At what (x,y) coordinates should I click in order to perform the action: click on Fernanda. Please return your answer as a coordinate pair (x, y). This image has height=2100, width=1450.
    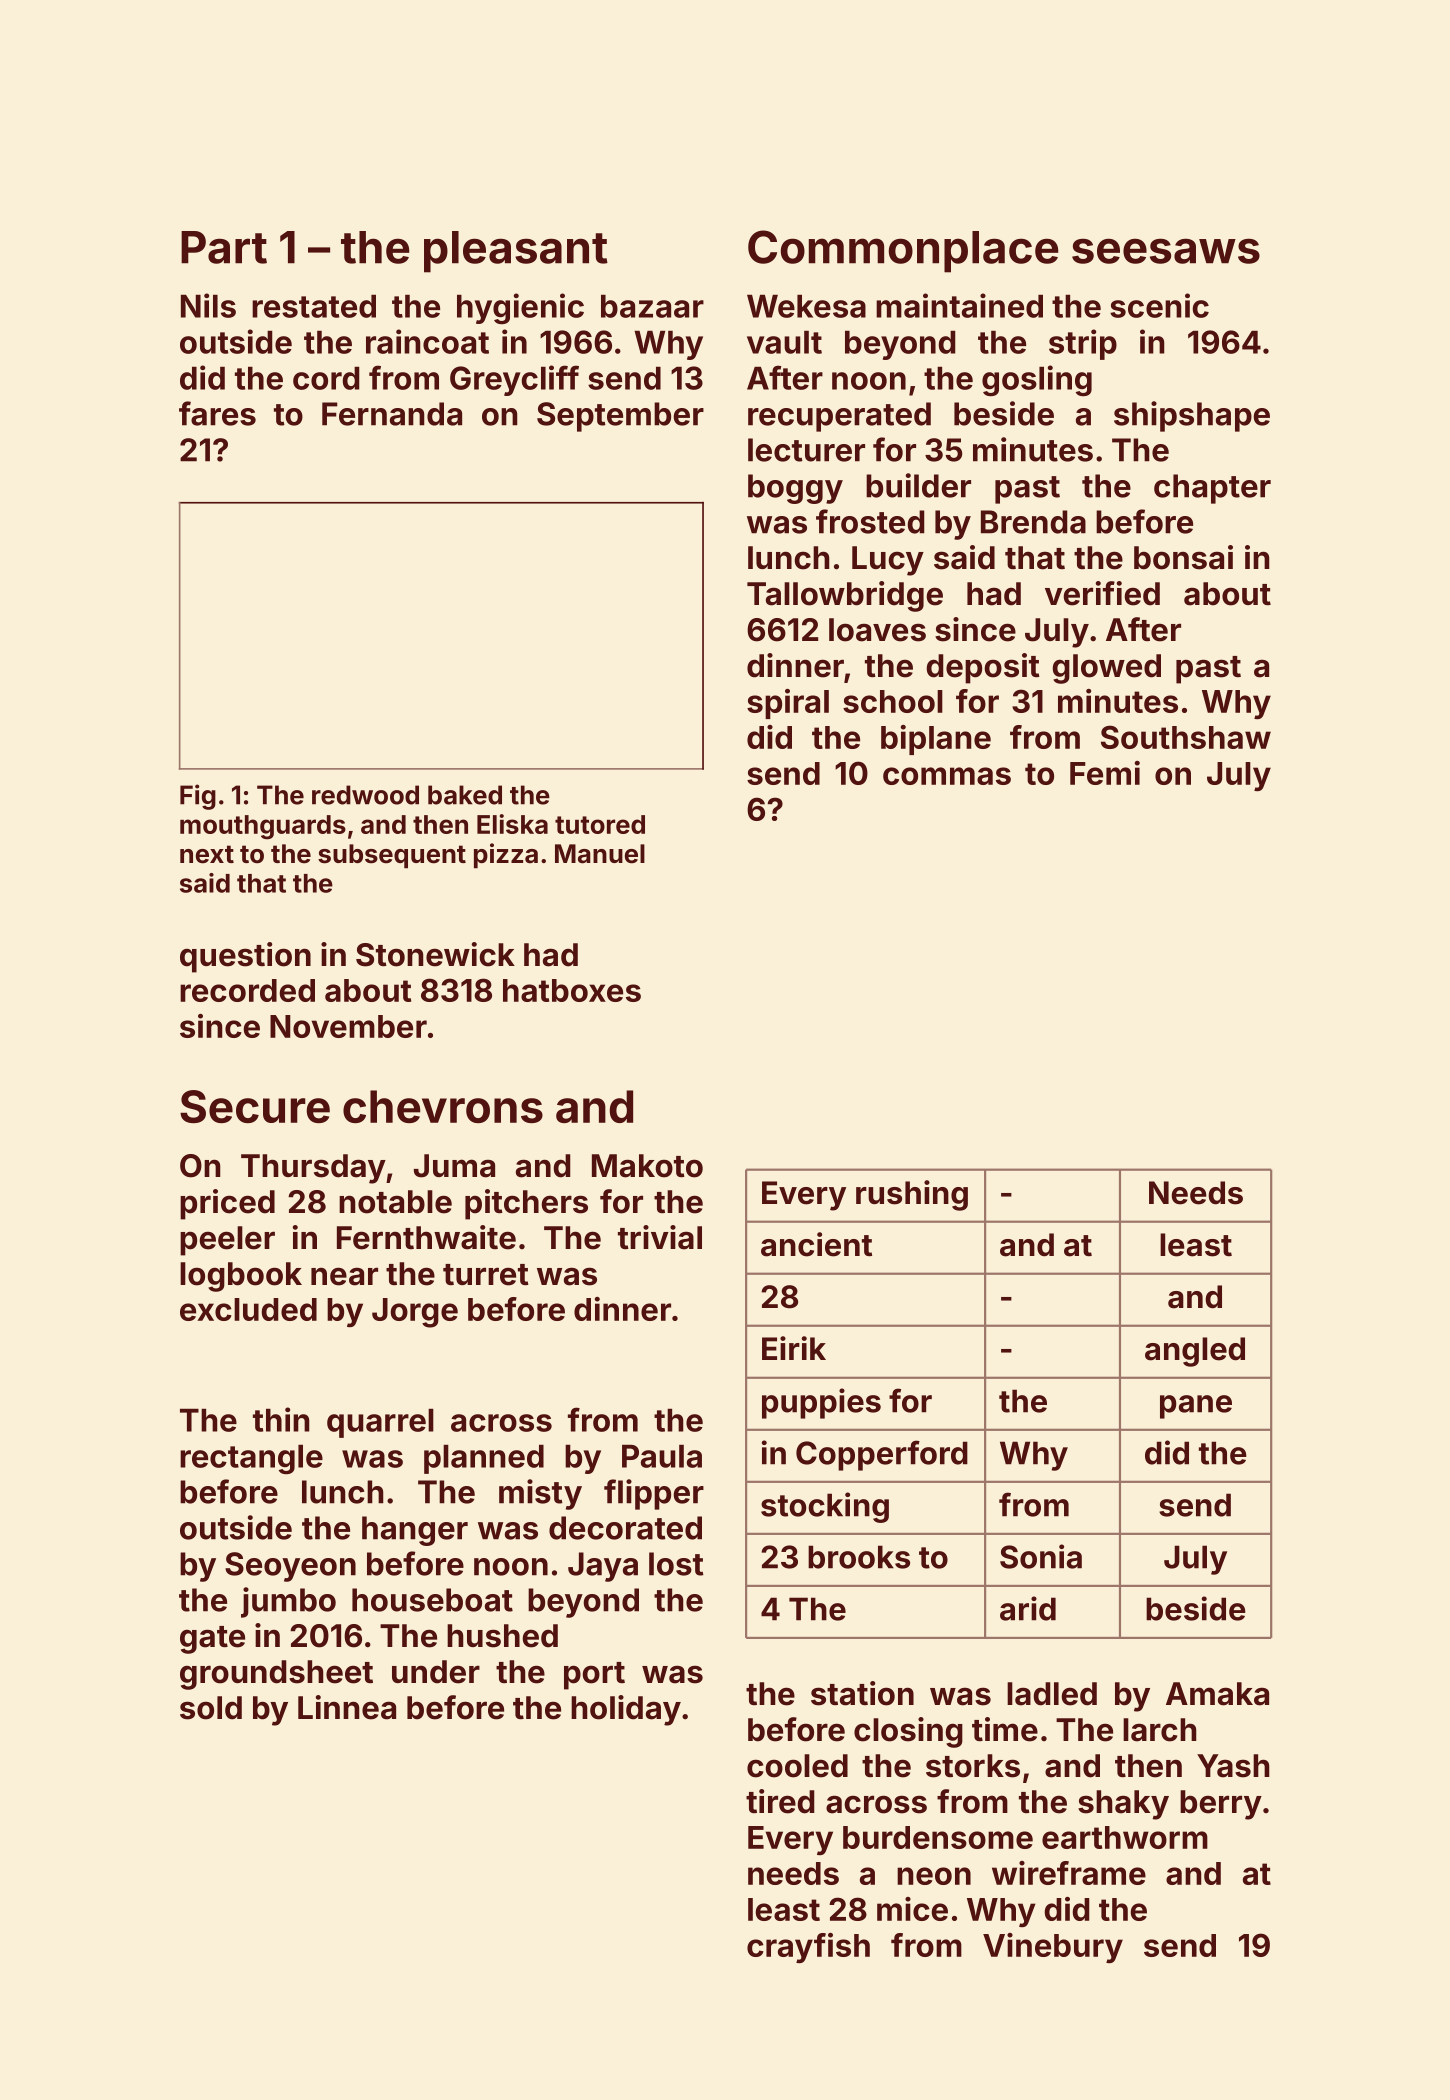
    Looking at the image, I should click on (392, 414).
